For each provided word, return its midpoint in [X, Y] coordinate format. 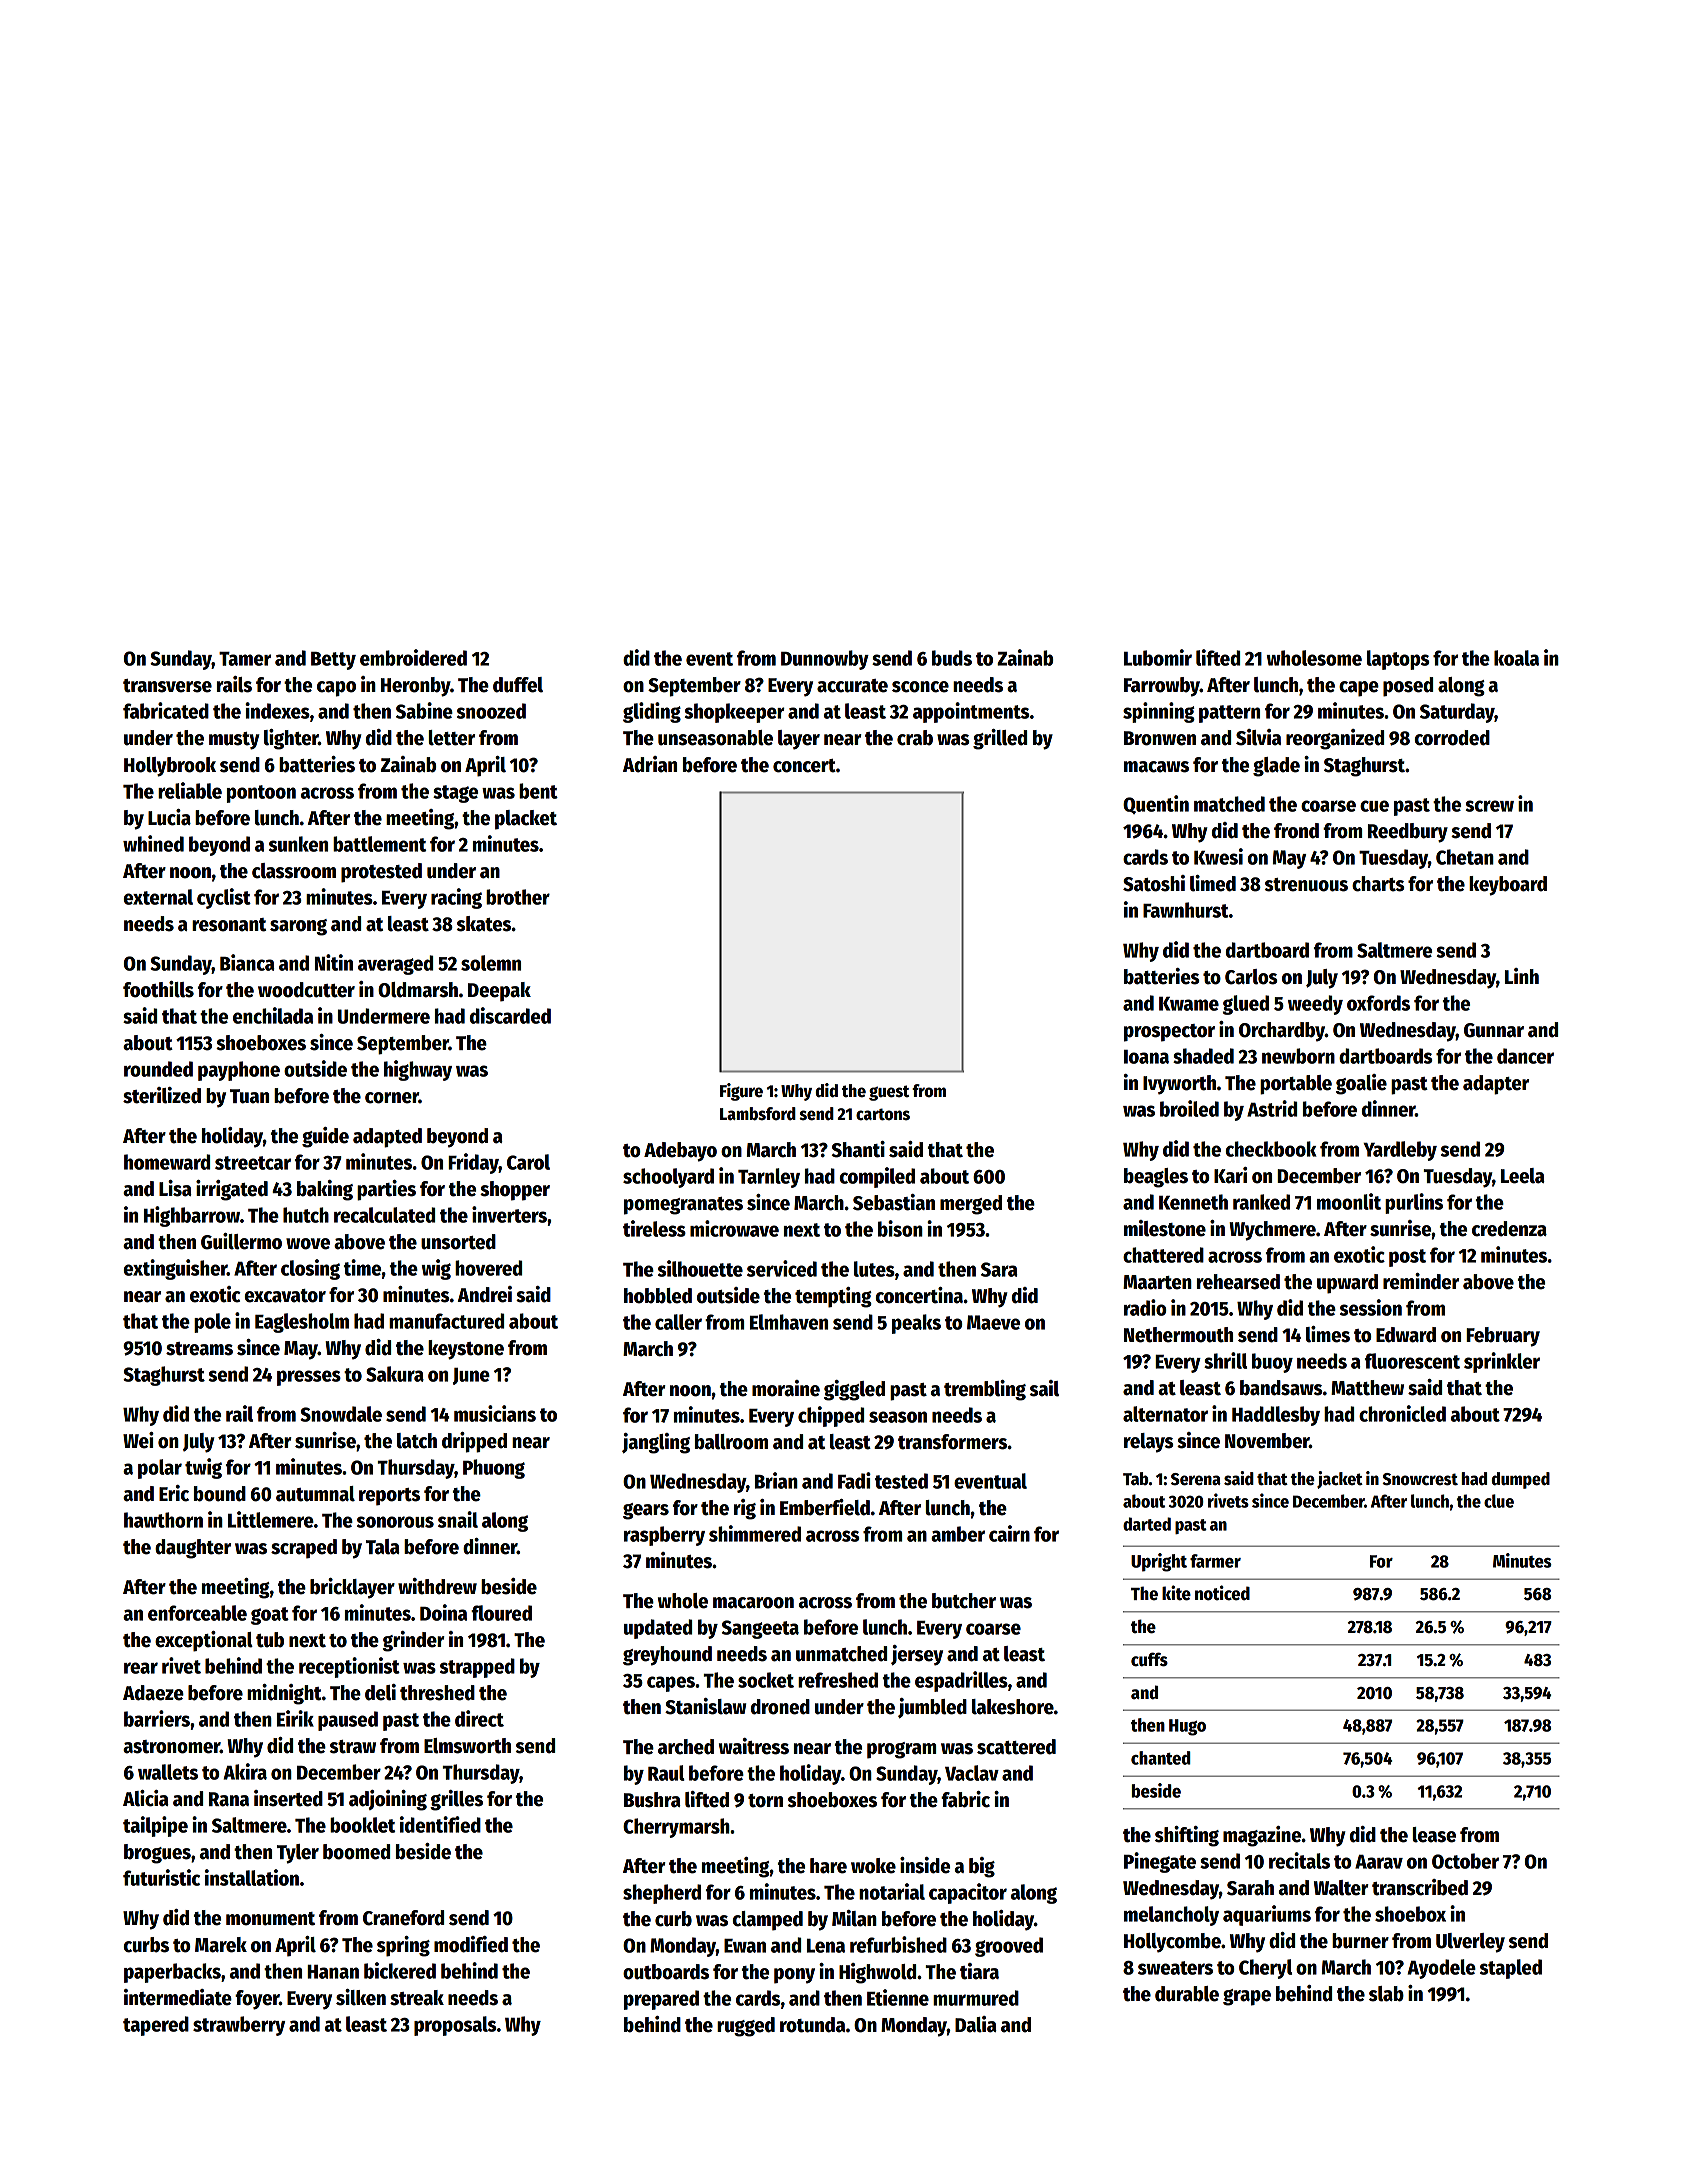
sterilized [162, 1095]
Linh [1522, 976]
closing [310, 1269]
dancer [1525, 1056]
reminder [1421, 1281]
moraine [786, 1388]
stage [455, 794]
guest [889, 1093]
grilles [456, 1800]
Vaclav [972, 1773]
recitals [1299, 1860]
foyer [257, 2000]
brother [518, 897]
